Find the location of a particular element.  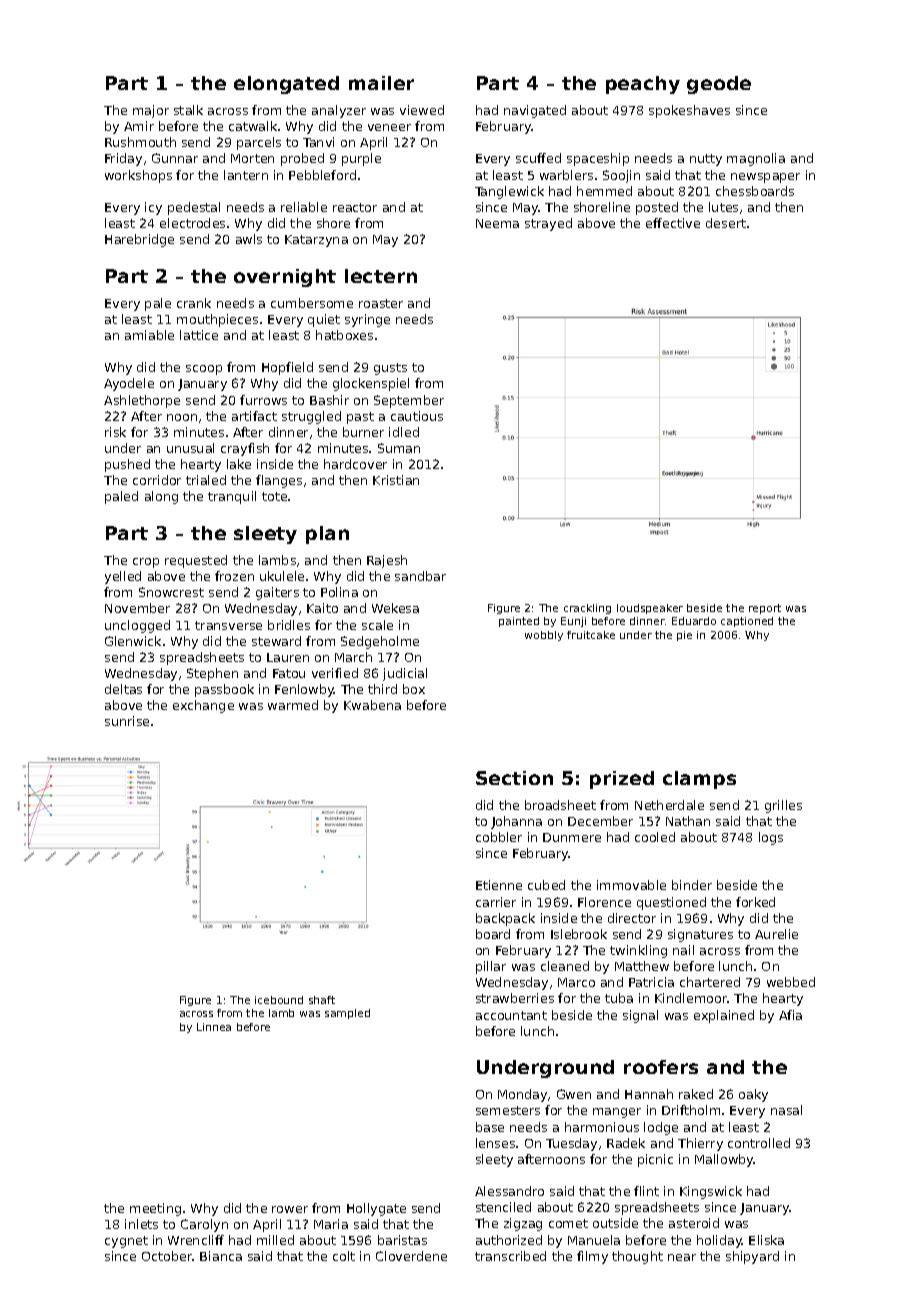

stalk is located at coordinates (188, 110).
